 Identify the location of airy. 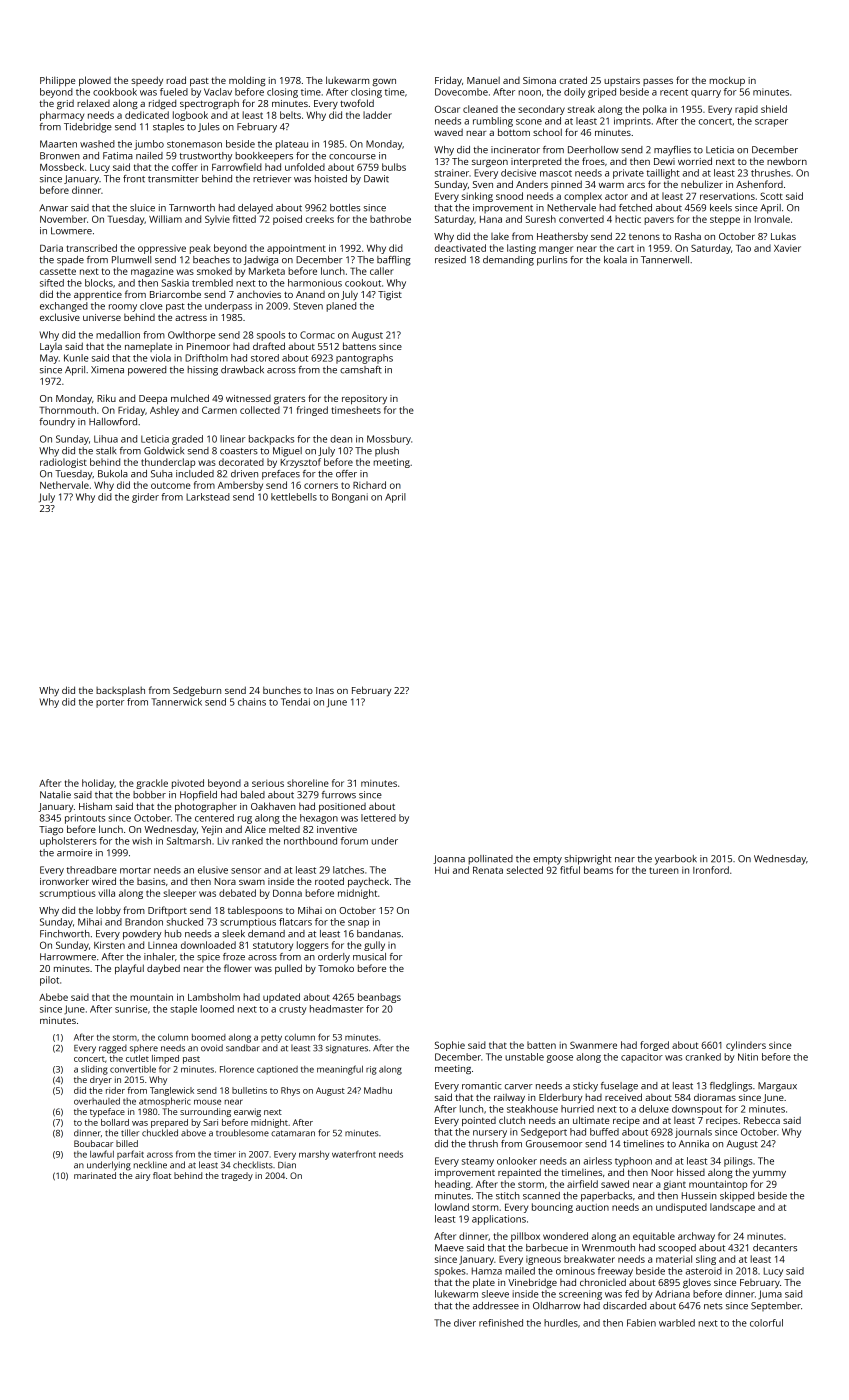
(142, 1176).
